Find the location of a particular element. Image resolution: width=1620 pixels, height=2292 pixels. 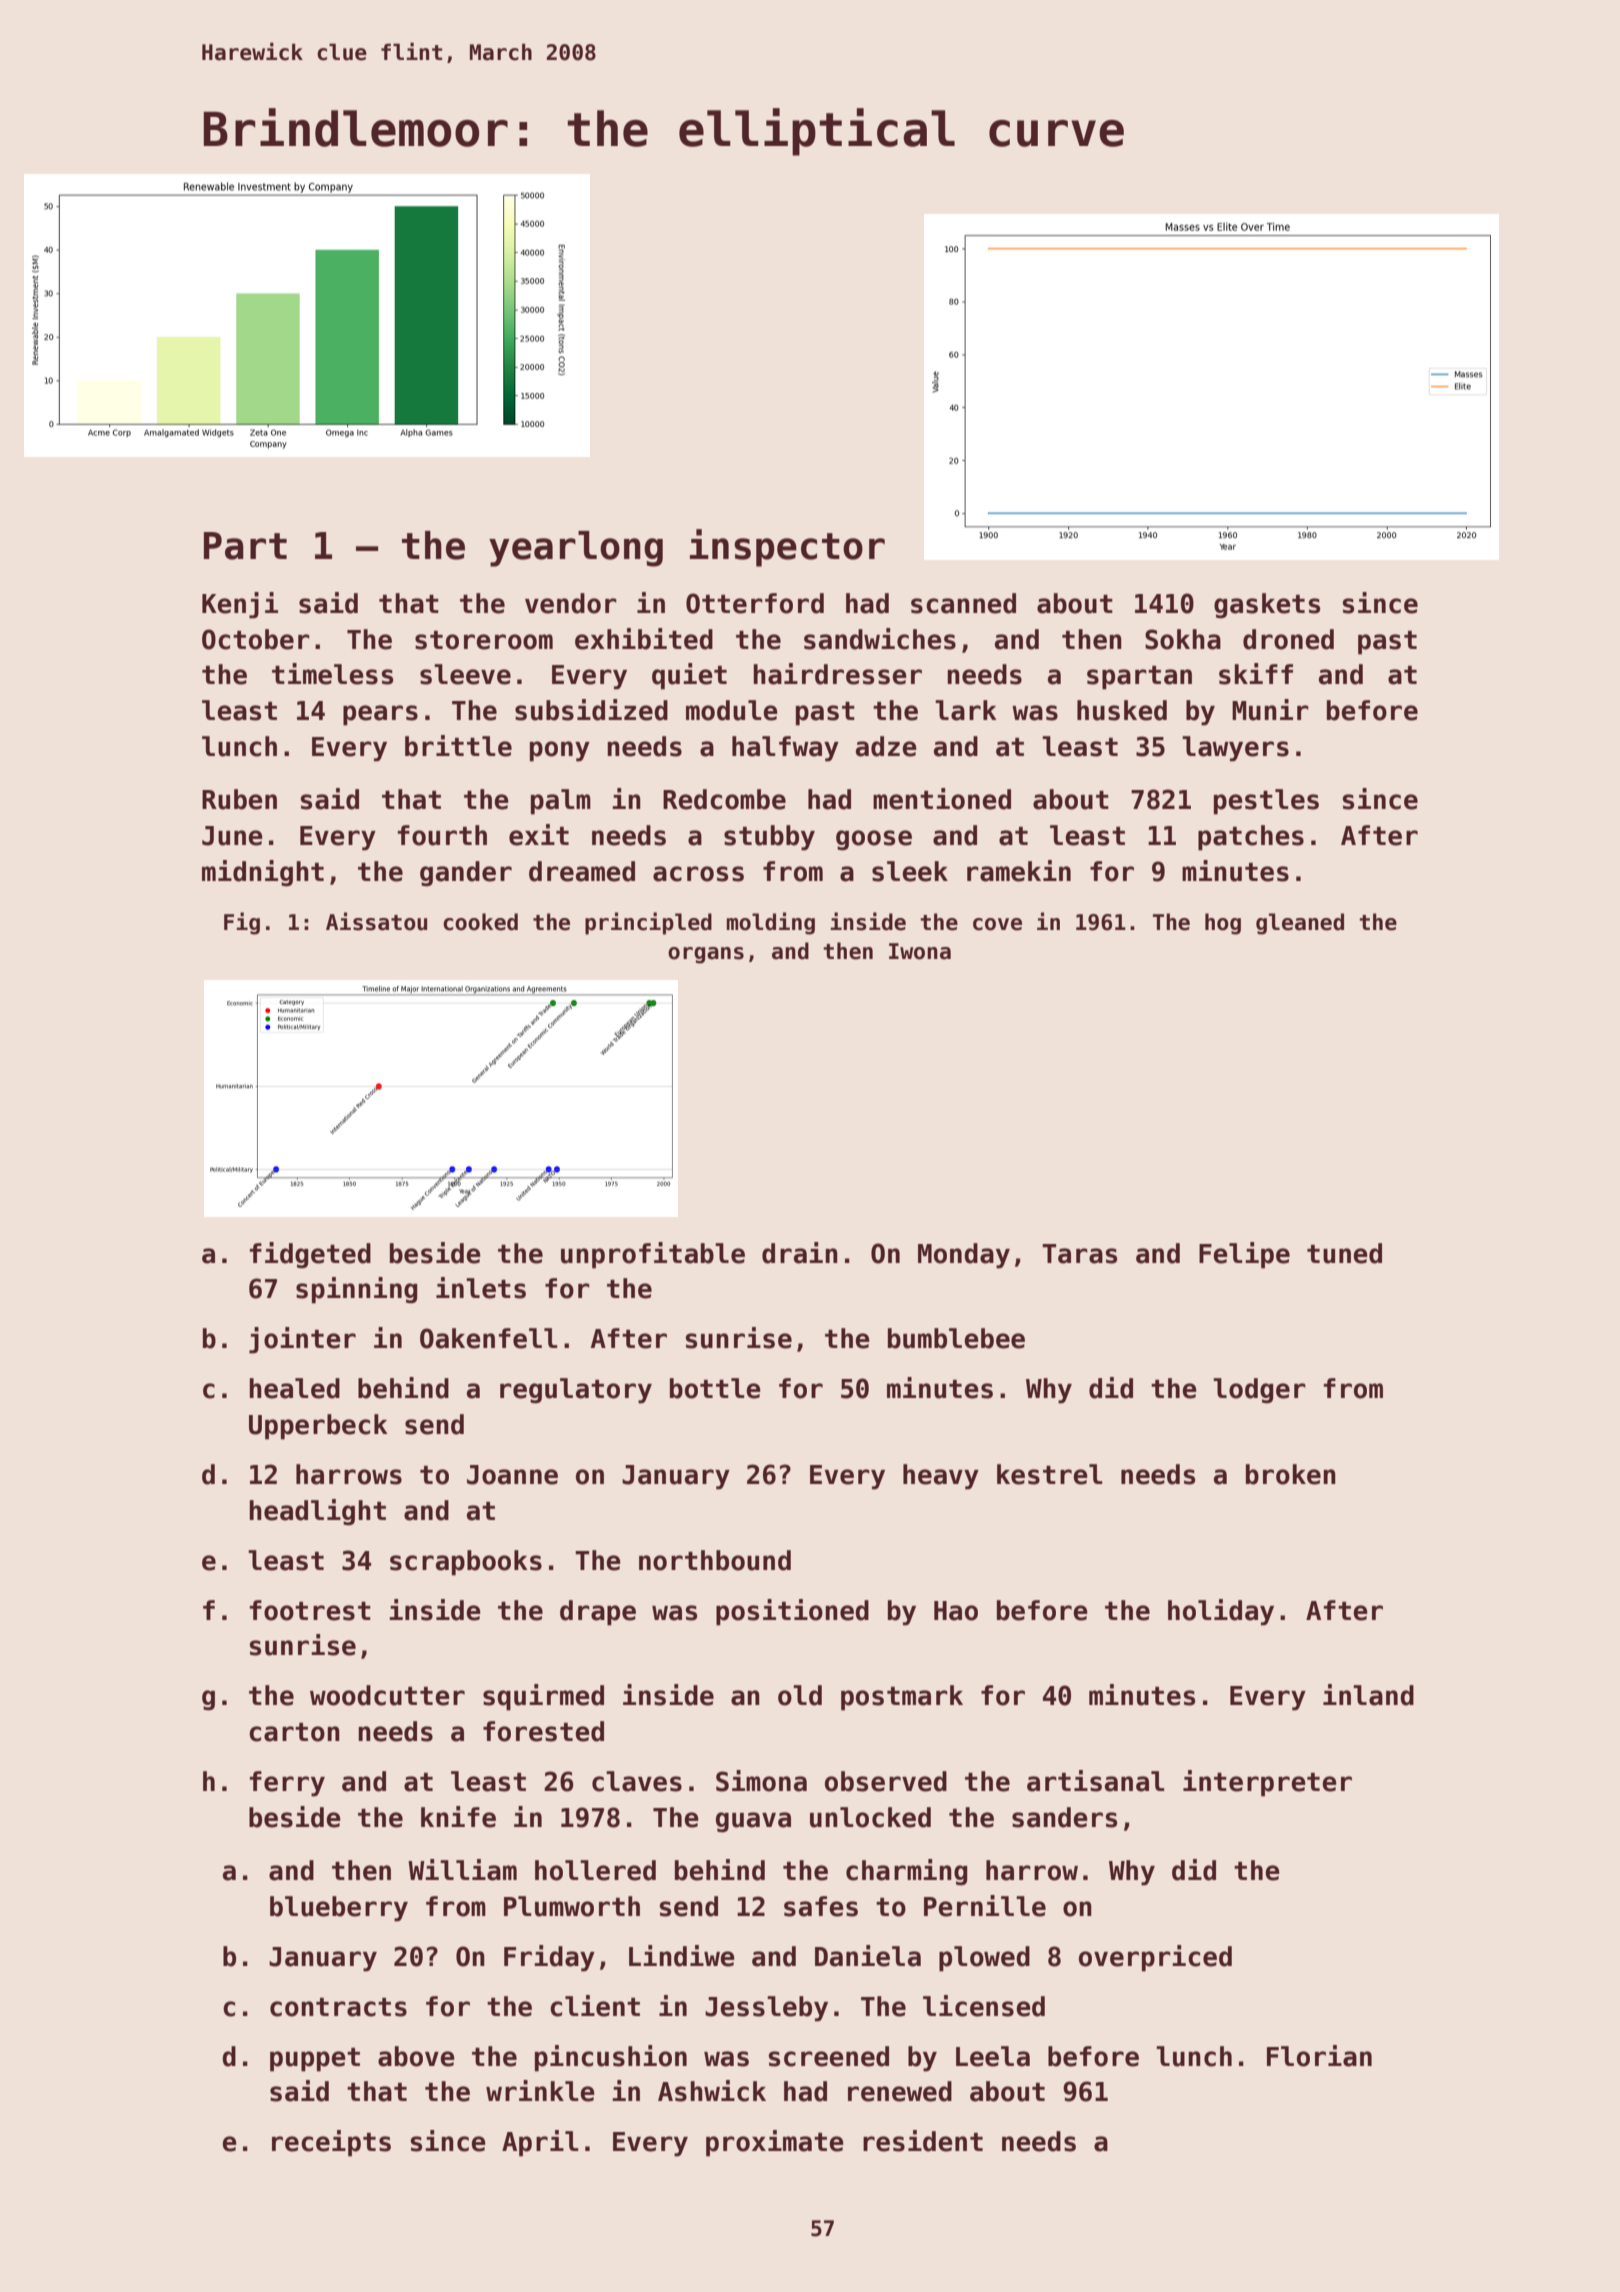

scrapbooks is located at coordinates (466, 1563).
